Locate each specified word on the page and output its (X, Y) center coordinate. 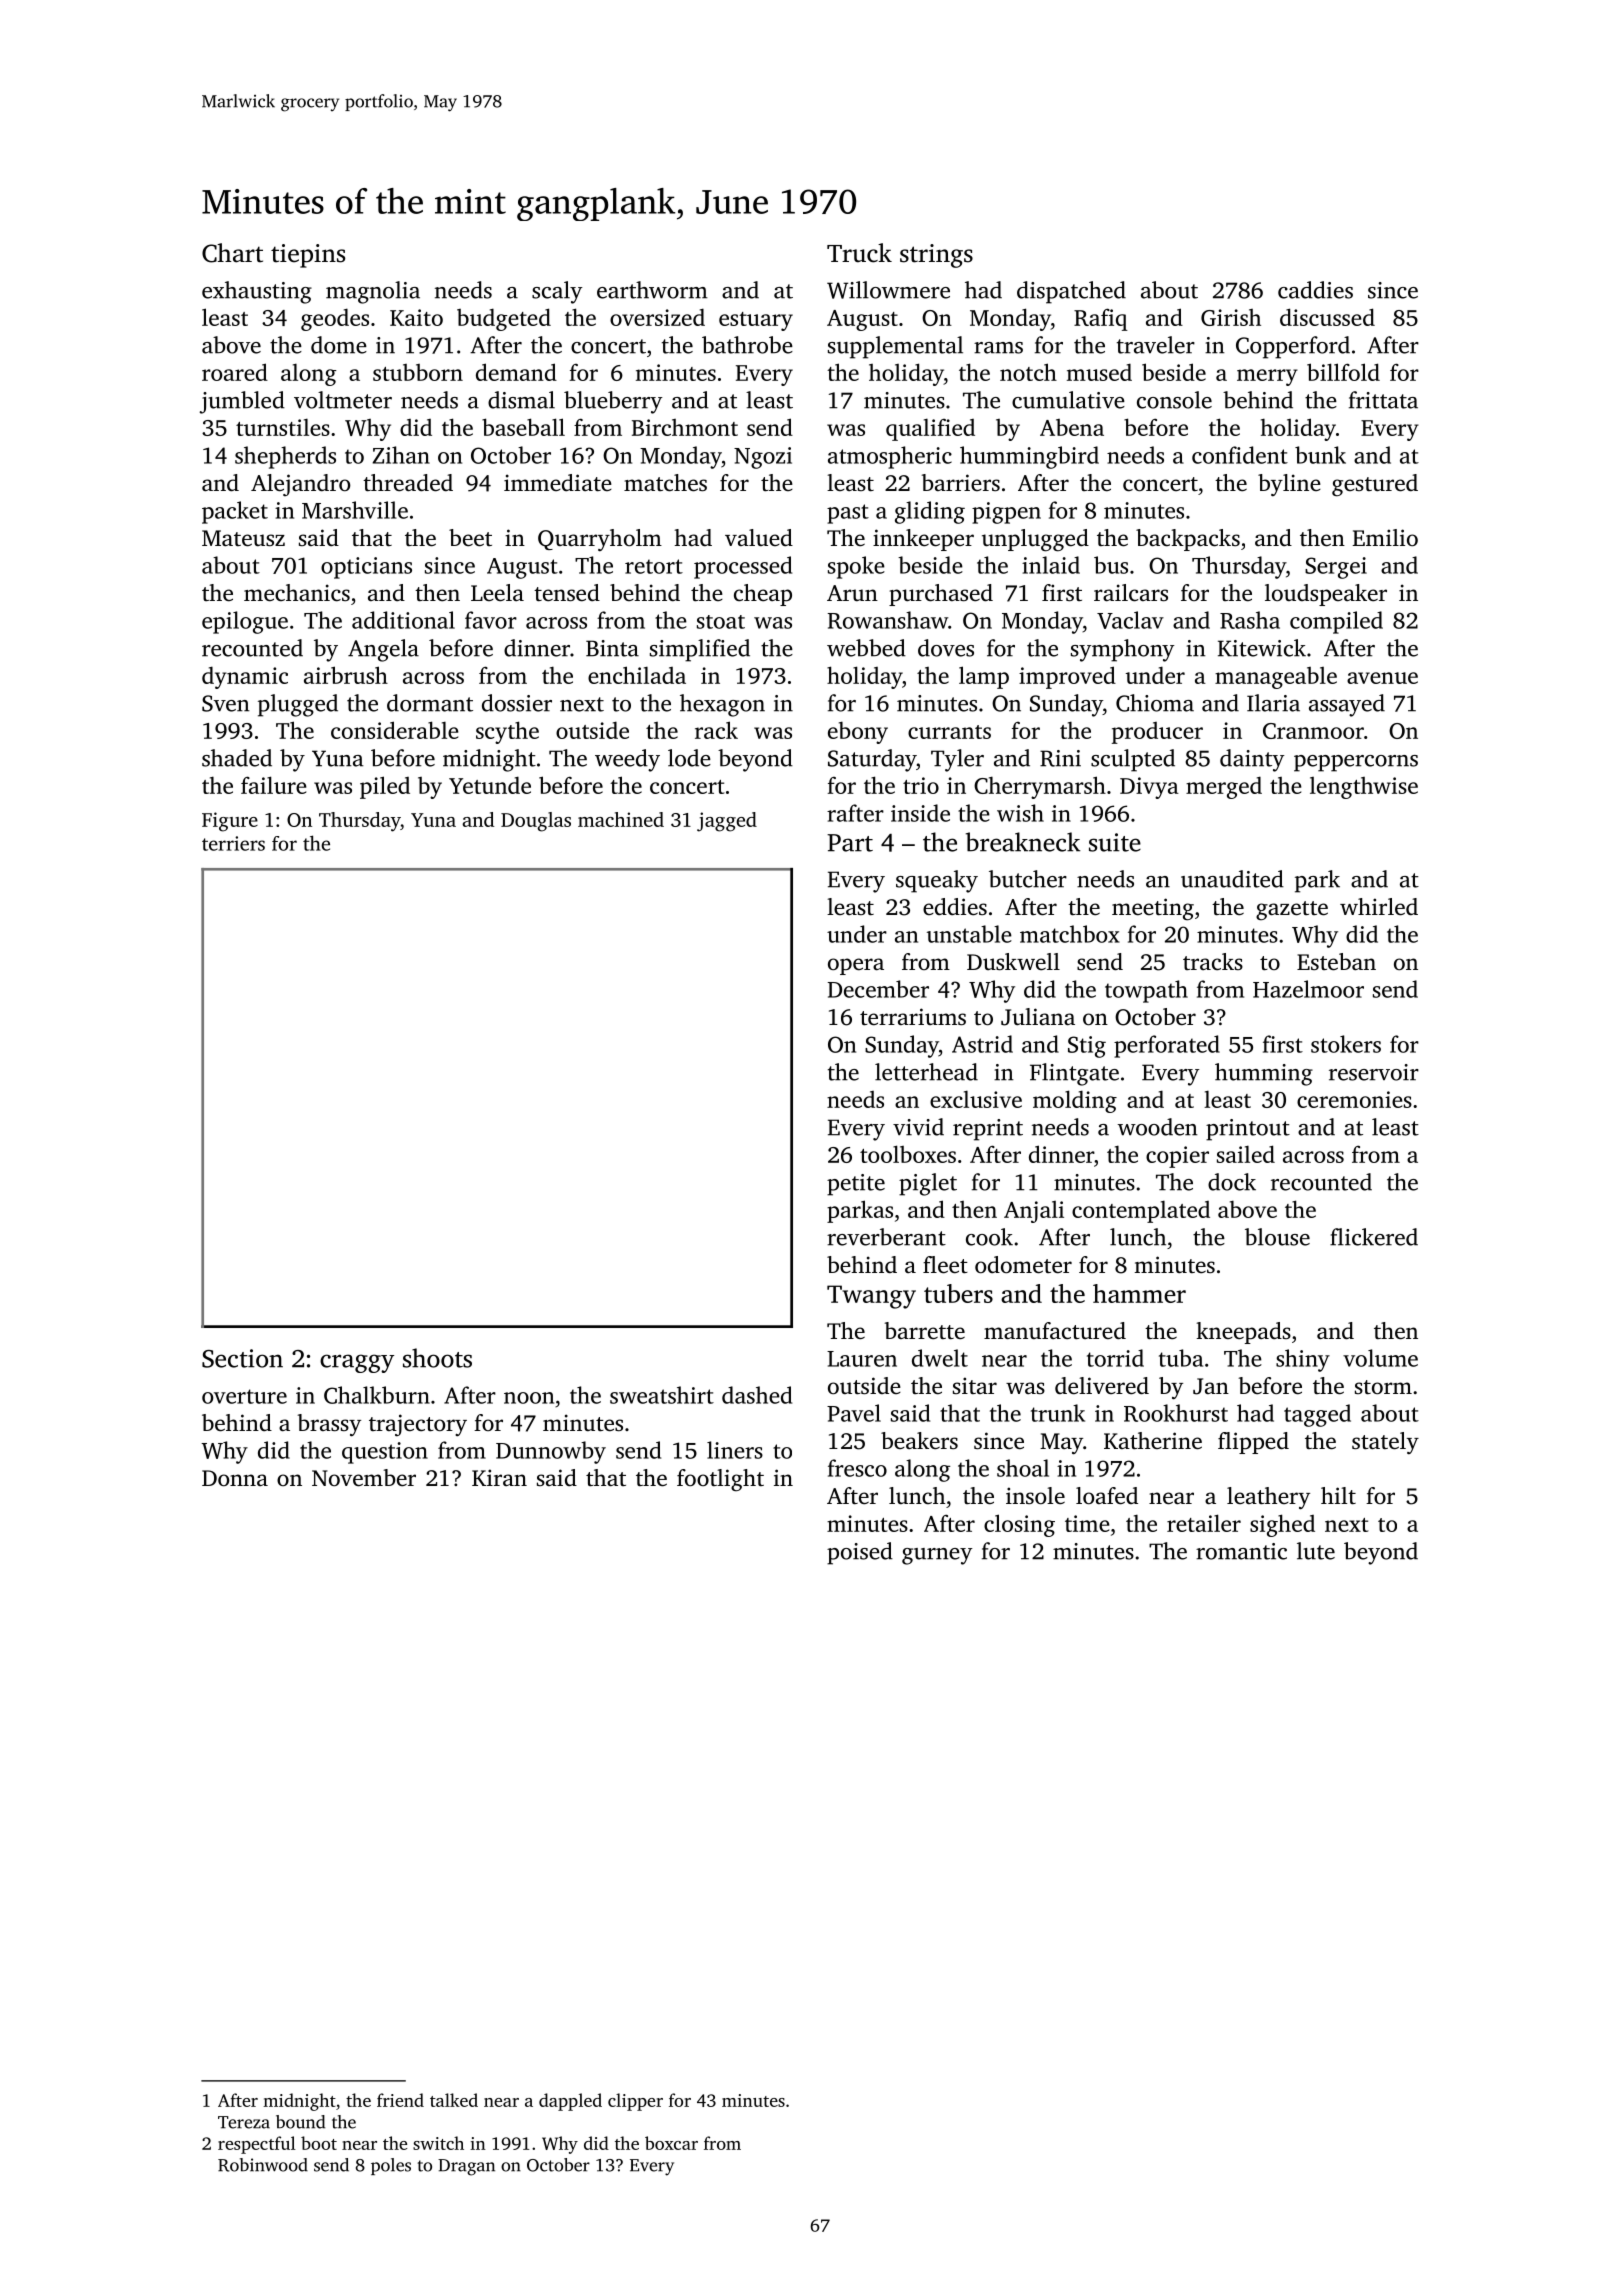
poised (860, 1553)
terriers (233, 843)
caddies (1315, 290)
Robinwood (263, 2165)
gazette (1292, 910)
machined (621, 819)
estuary (756, 321)
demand (516, 372)
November (364, 1478)
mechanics (297, 593)
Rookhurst (1176, 1413)
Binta (612, 648)
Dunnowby (551, 1452)
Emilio (1385, 537)
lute (1316, 1551)
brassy (329, 1425)
